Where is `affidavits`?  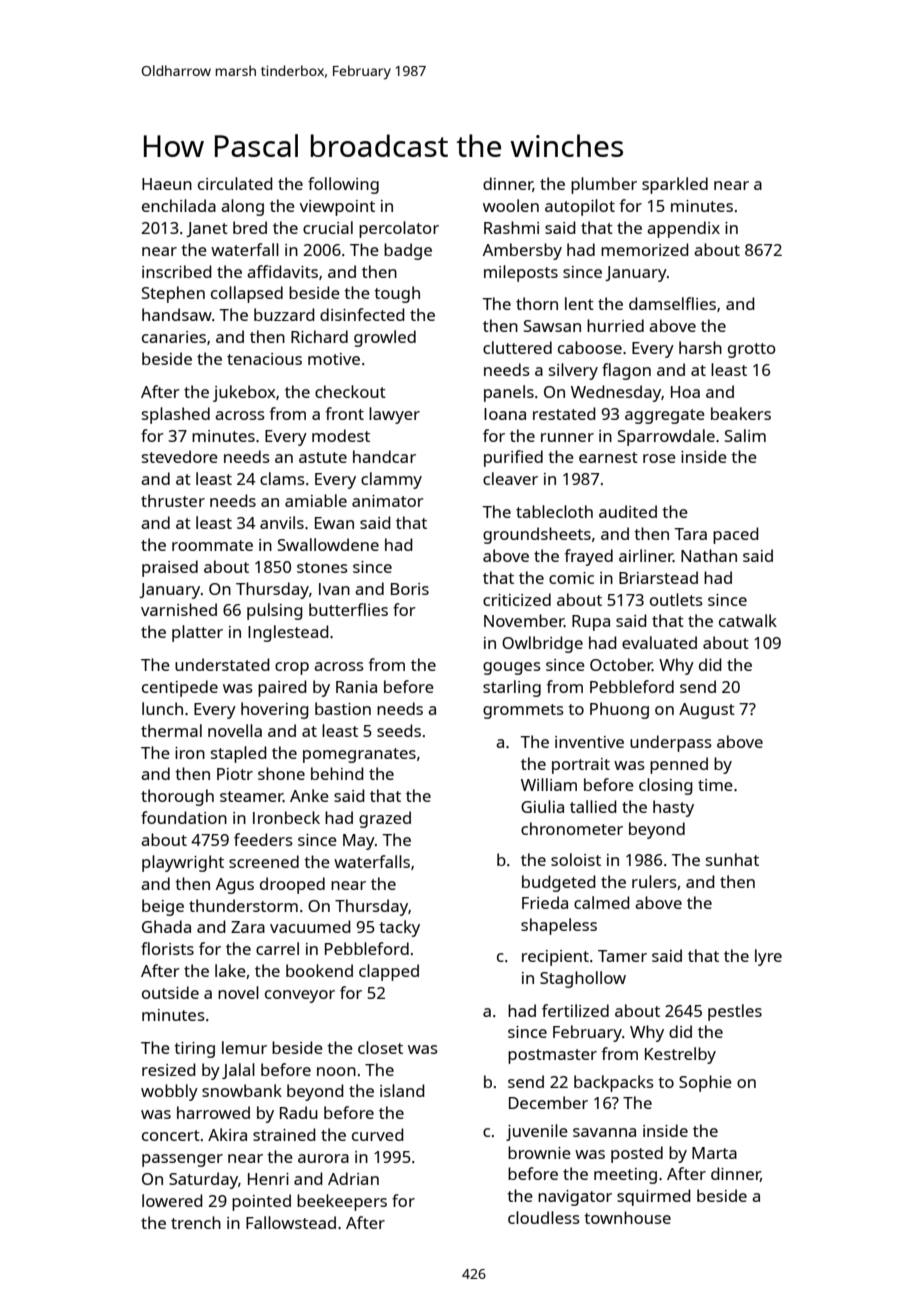
affidavits is located at coordinates (282, 271).
